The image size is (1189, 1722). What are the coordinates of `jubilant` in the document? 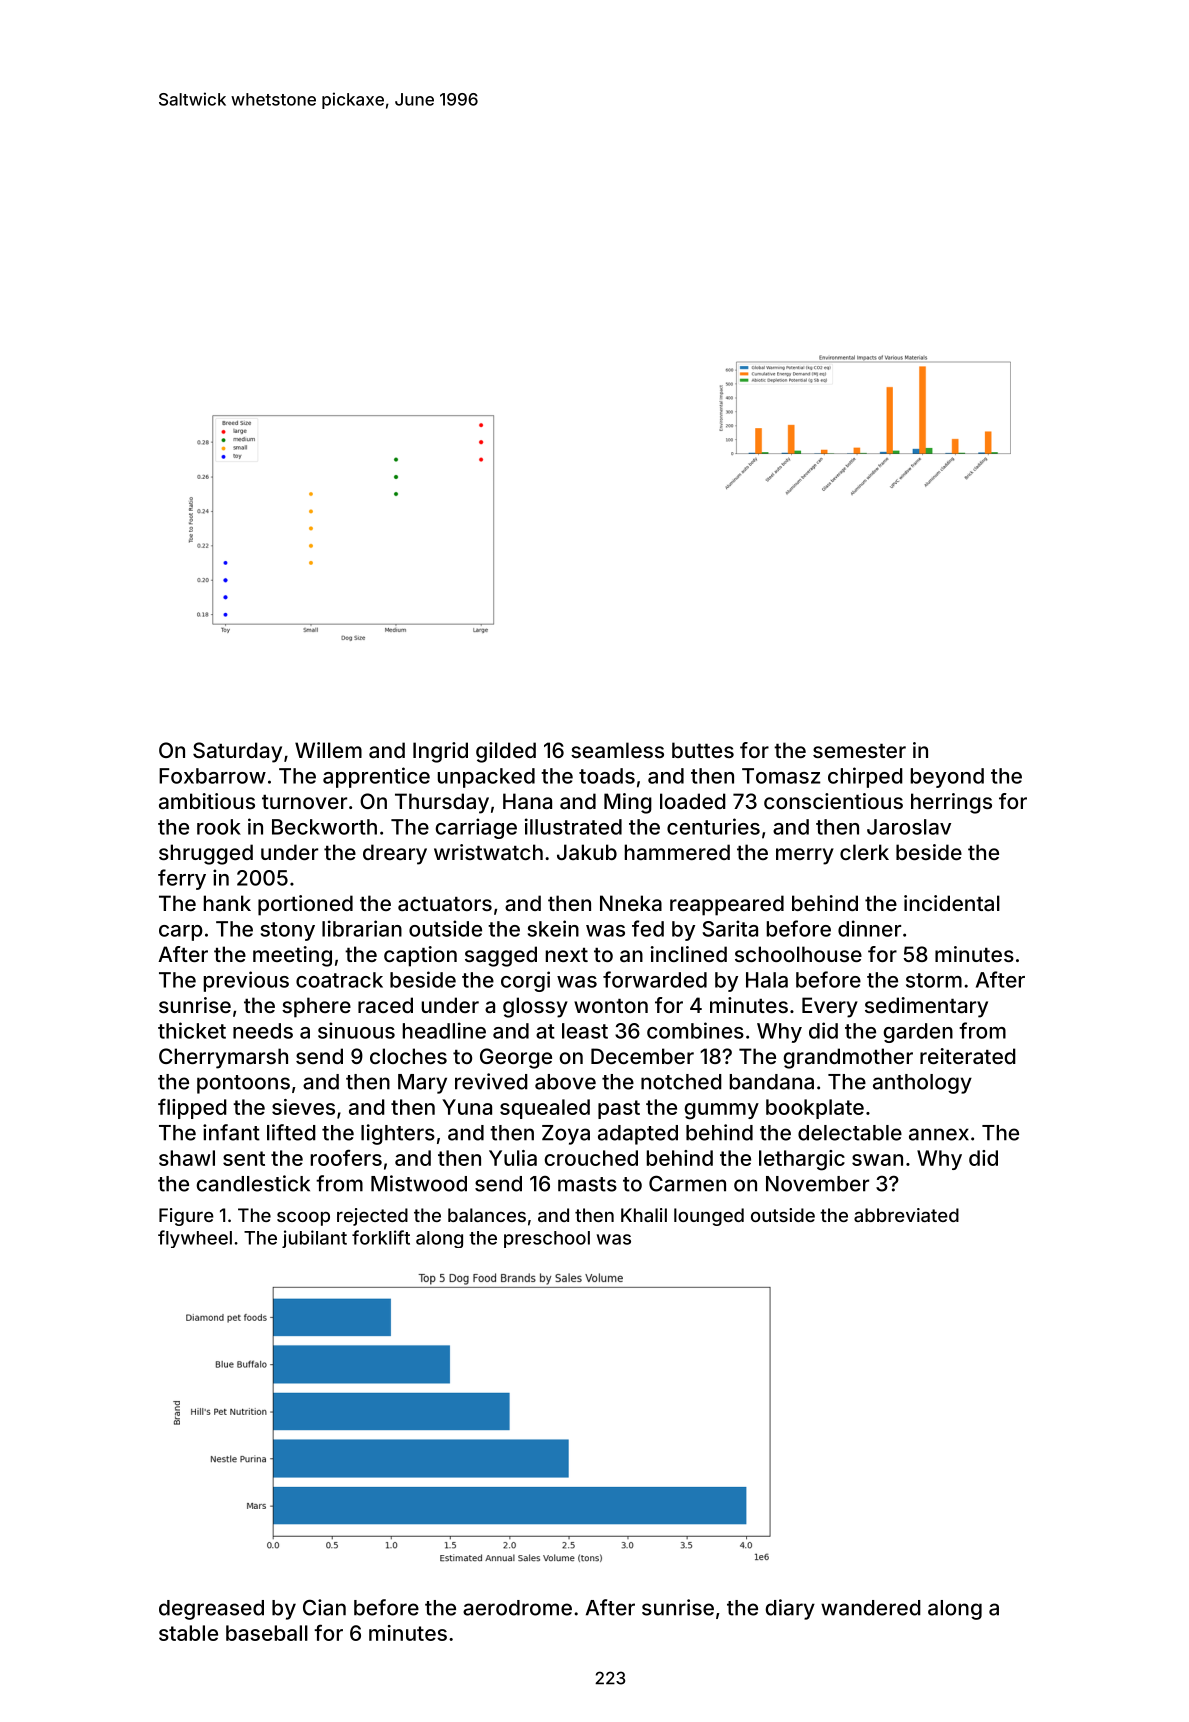 It's located at (314, 1239).
